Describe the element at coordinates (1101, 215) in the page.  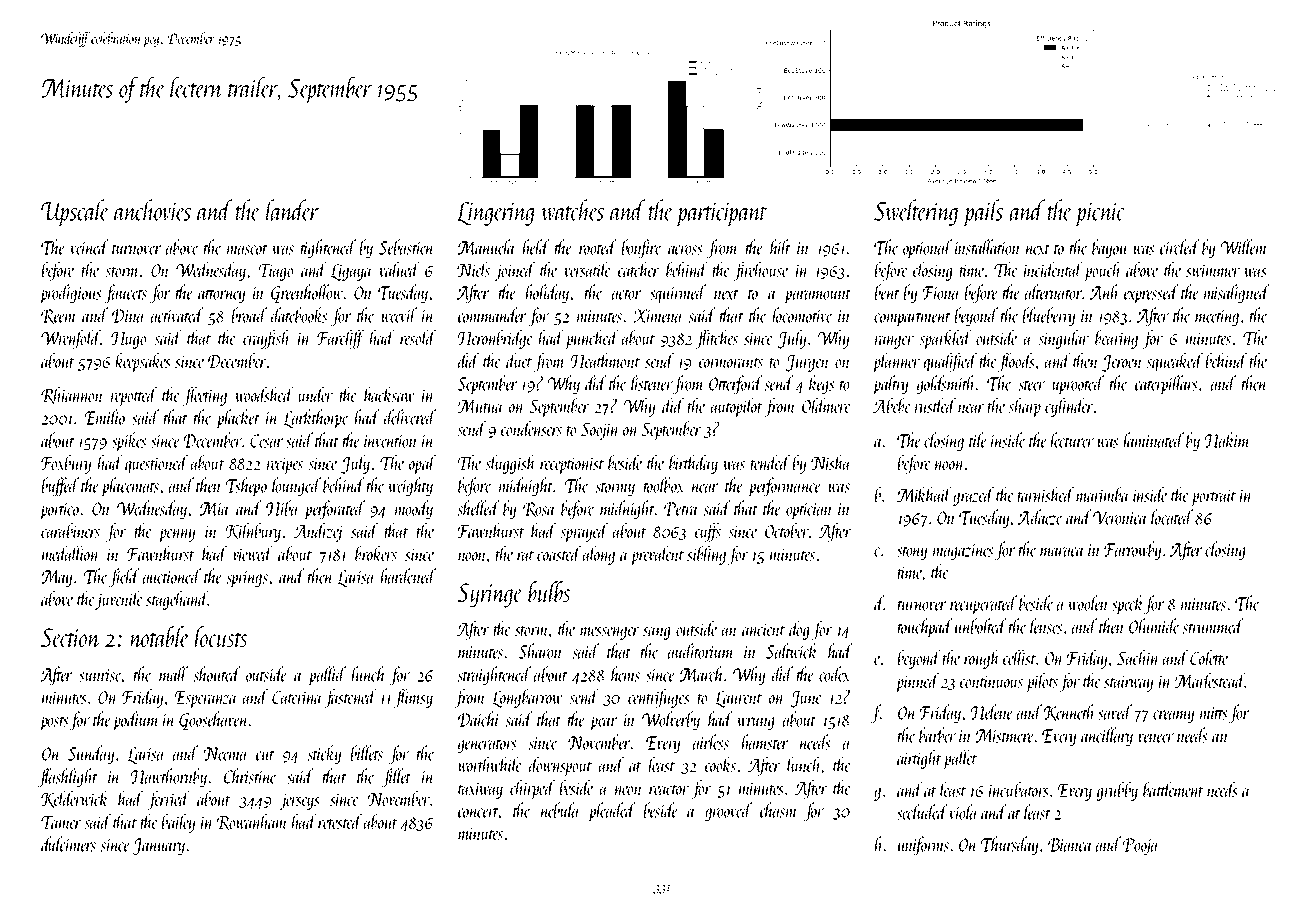
I see `picnic` at that location.
